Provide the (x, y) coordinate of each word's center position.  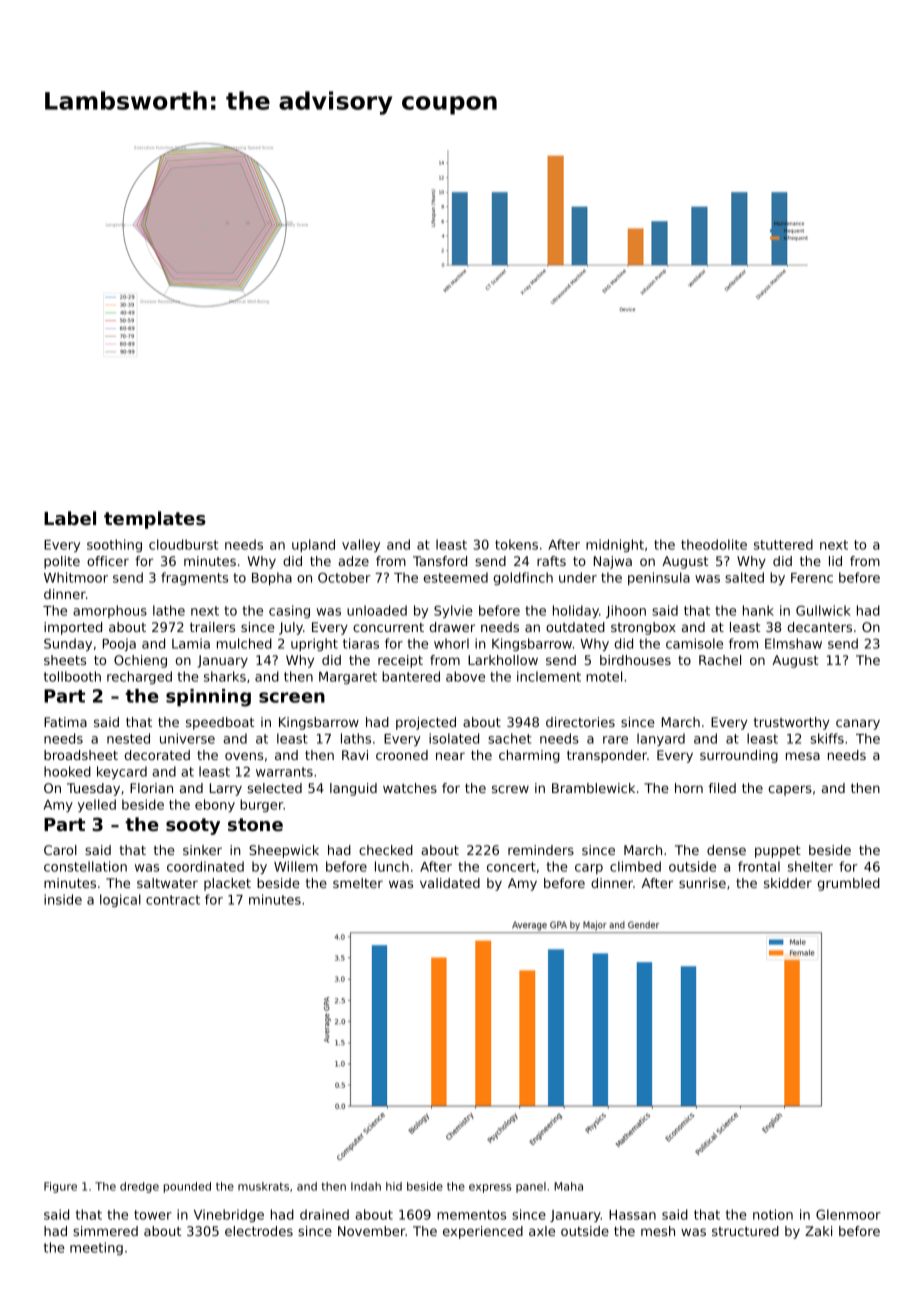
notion (773, 1214)
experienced (483, 1232)
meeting (96, 1248)
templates (155, 520)
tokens (516, 544)
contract (173, 900)
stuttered (783, 544)
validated (450, 883)
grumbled (848, 884)
